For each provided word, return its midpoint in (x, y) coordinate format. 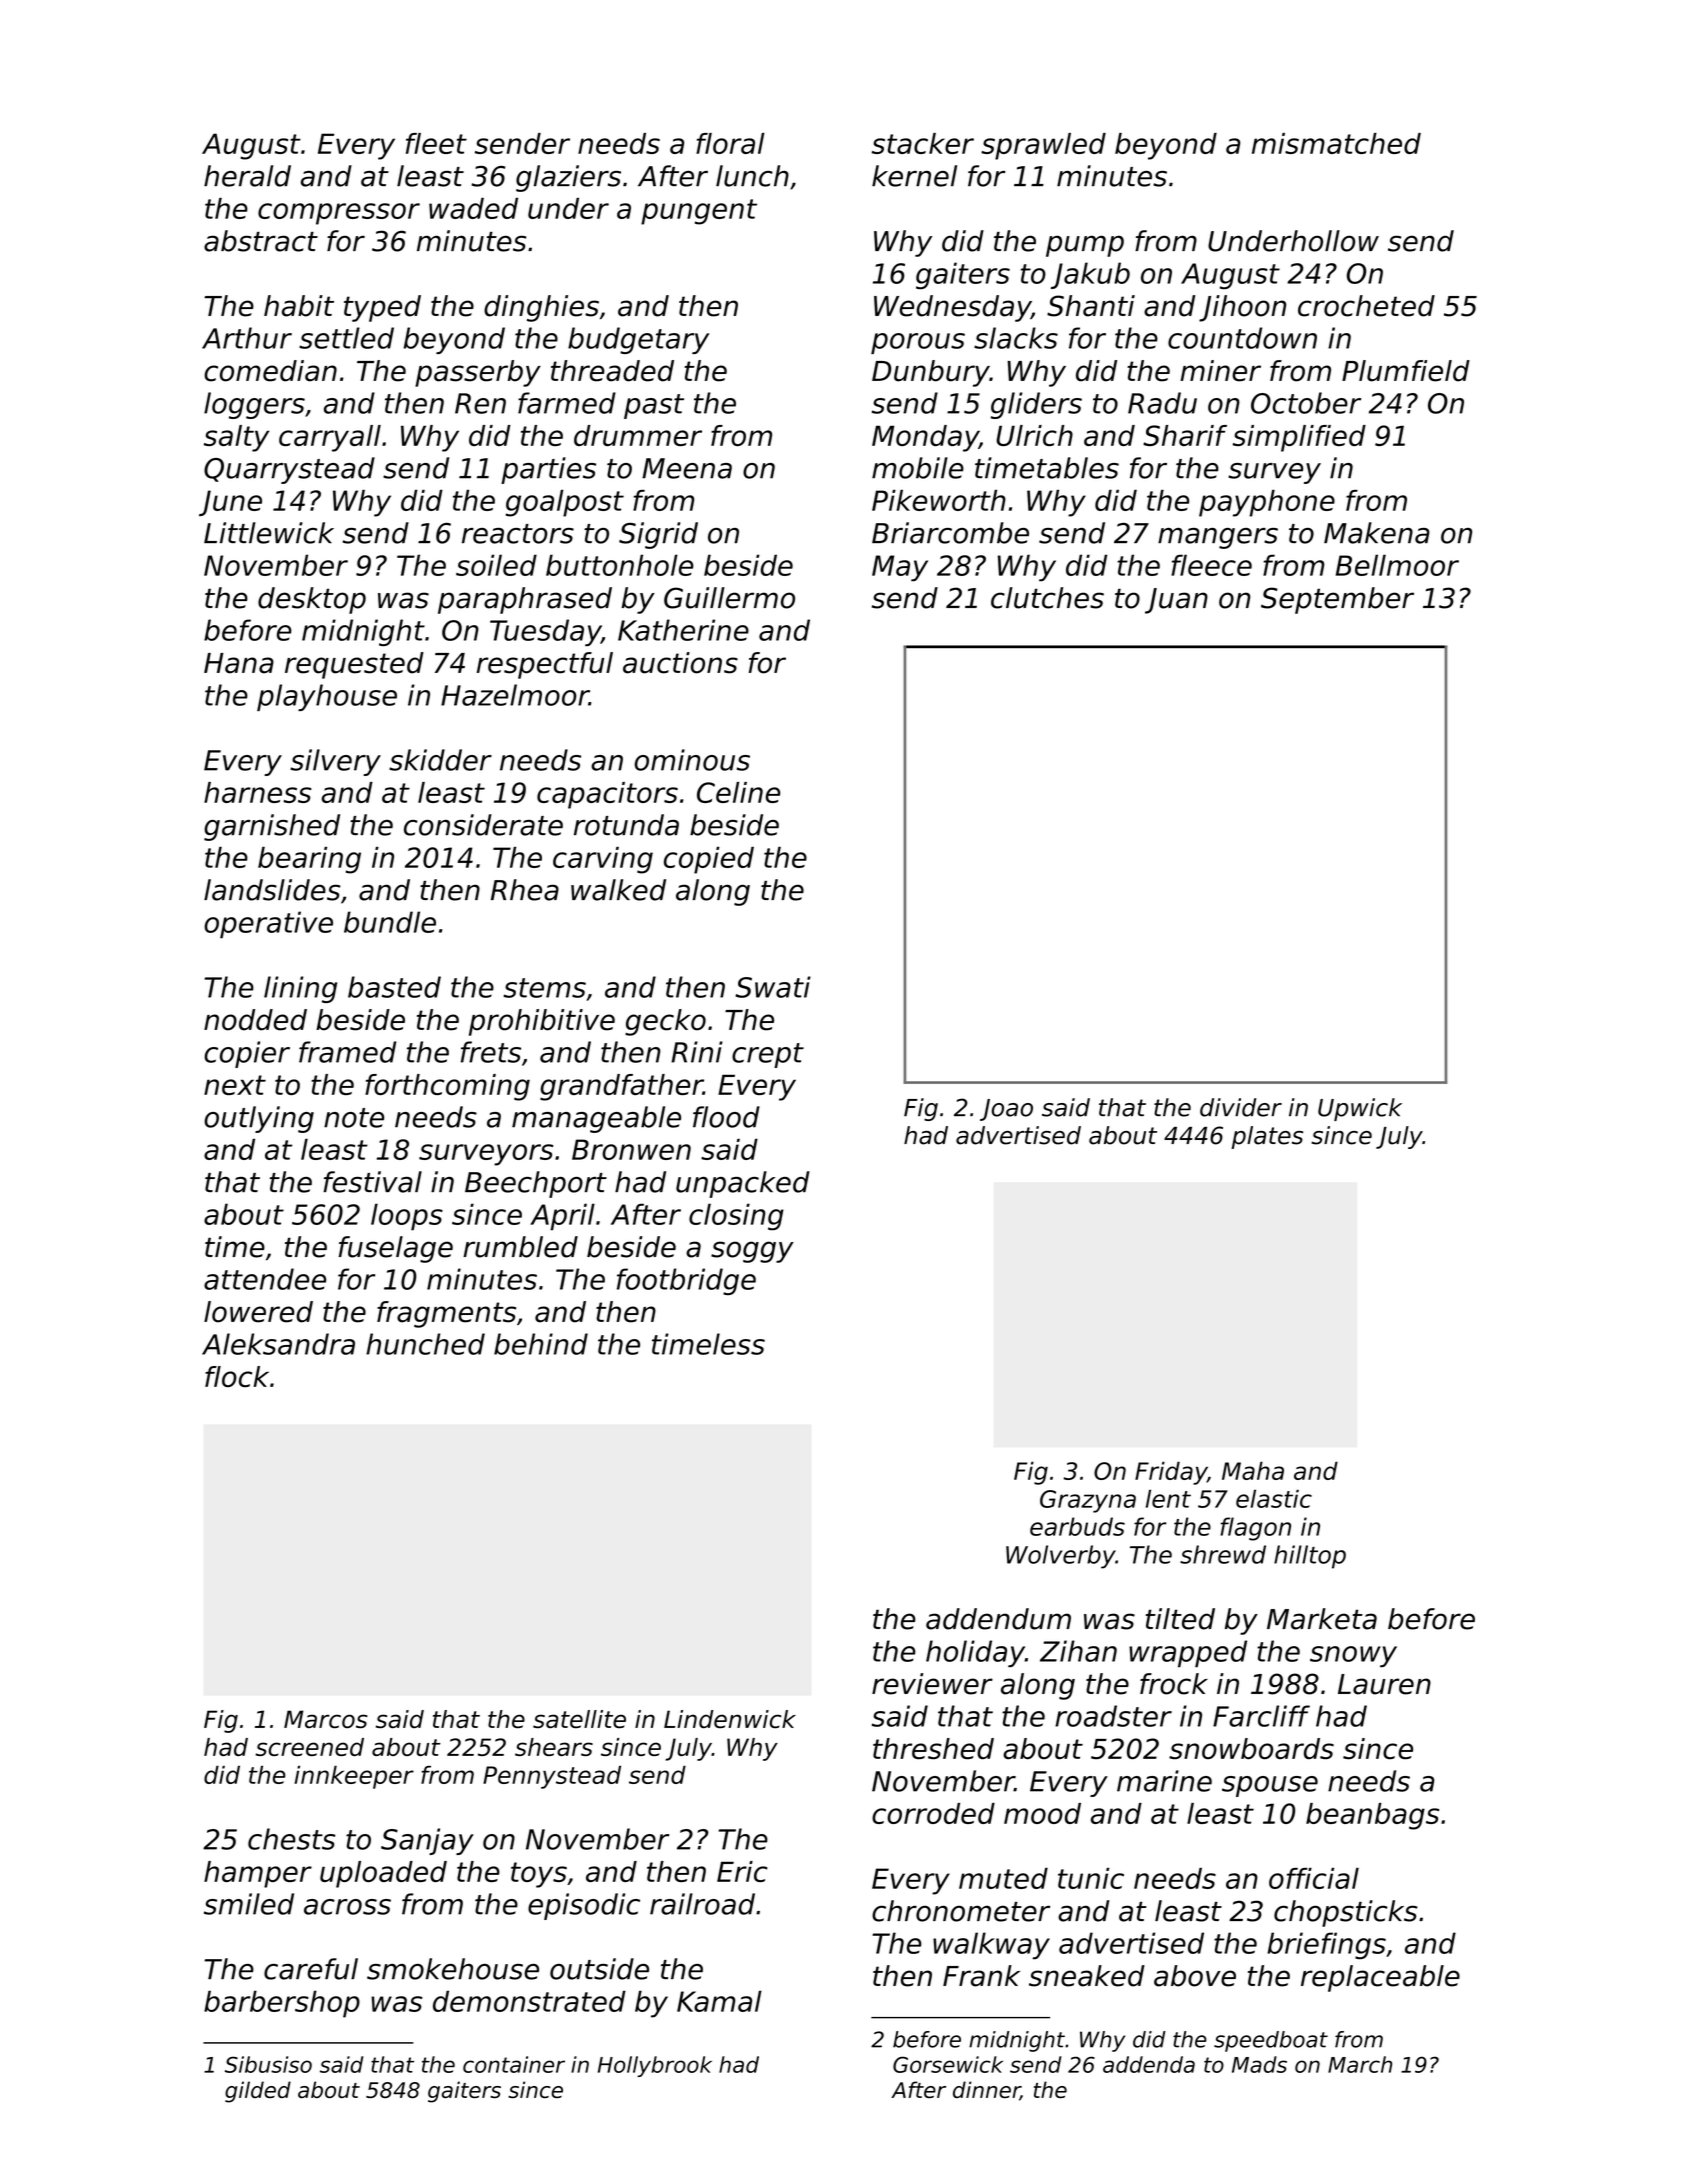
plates (1267, 1137)
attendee (265, 1279)
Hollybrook (655, 2066)
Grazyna (1088, 1501)
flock (237, 1376)
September (1337, 600)
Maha (1253, 1470)
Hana (239, 663)
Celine (738, 792)
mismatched (1336, 143)
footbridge (686, 1281)
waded (473, 208)
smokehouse (453, 1969)
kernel (914, 176)
